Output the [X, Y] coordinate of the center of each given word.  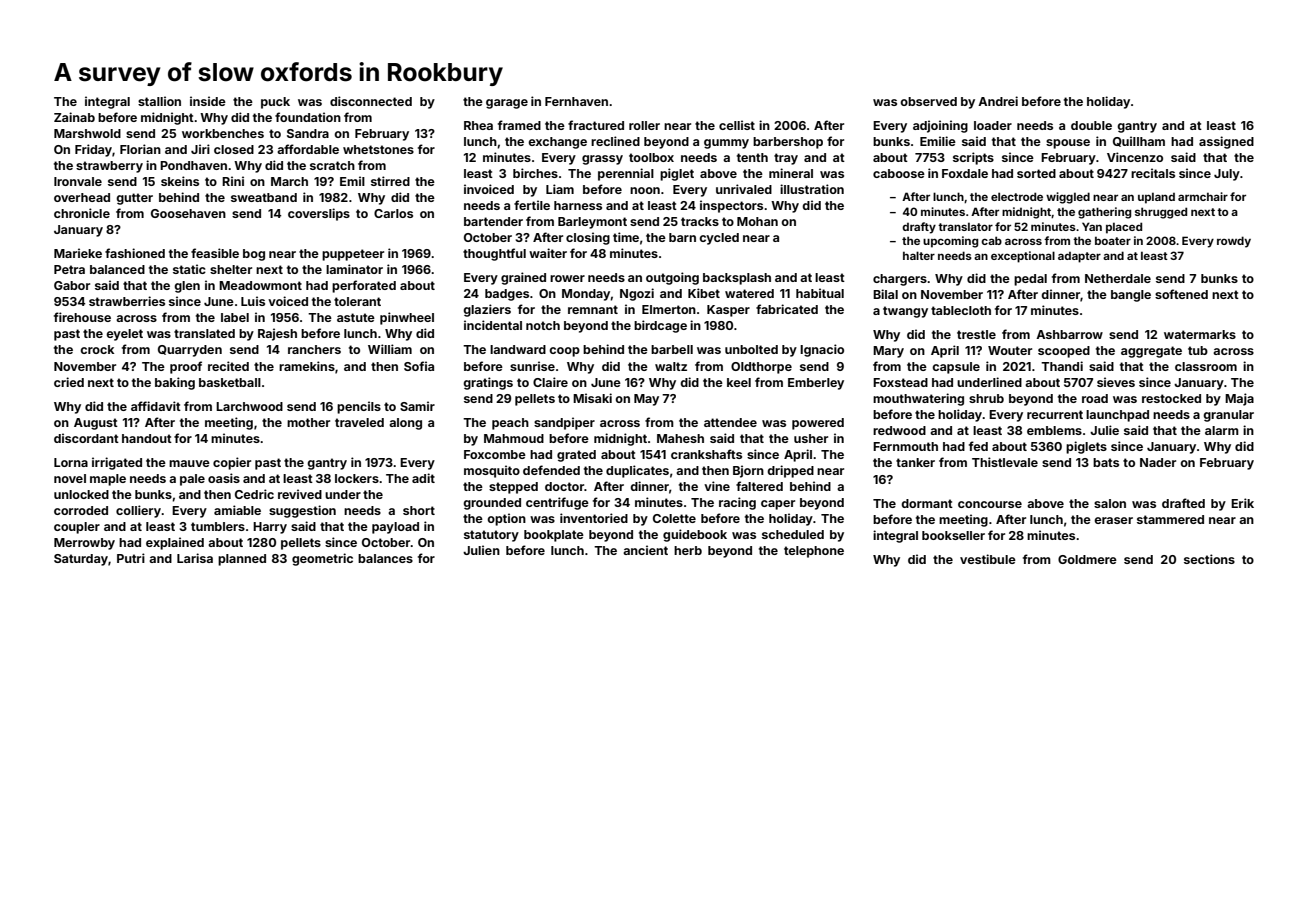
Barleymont [592, 223]
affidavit [156, 406]
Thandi [1062, 366]
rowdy [1234, 242]
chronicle [82, 213]
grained [523, 278]
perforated [364, 286]
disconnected [371, 101]
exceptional [1023, 257]
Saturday [81, 560]
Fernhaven [576, 101]
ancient [645, 550]
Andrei [998, 101]
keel [739, 382]
